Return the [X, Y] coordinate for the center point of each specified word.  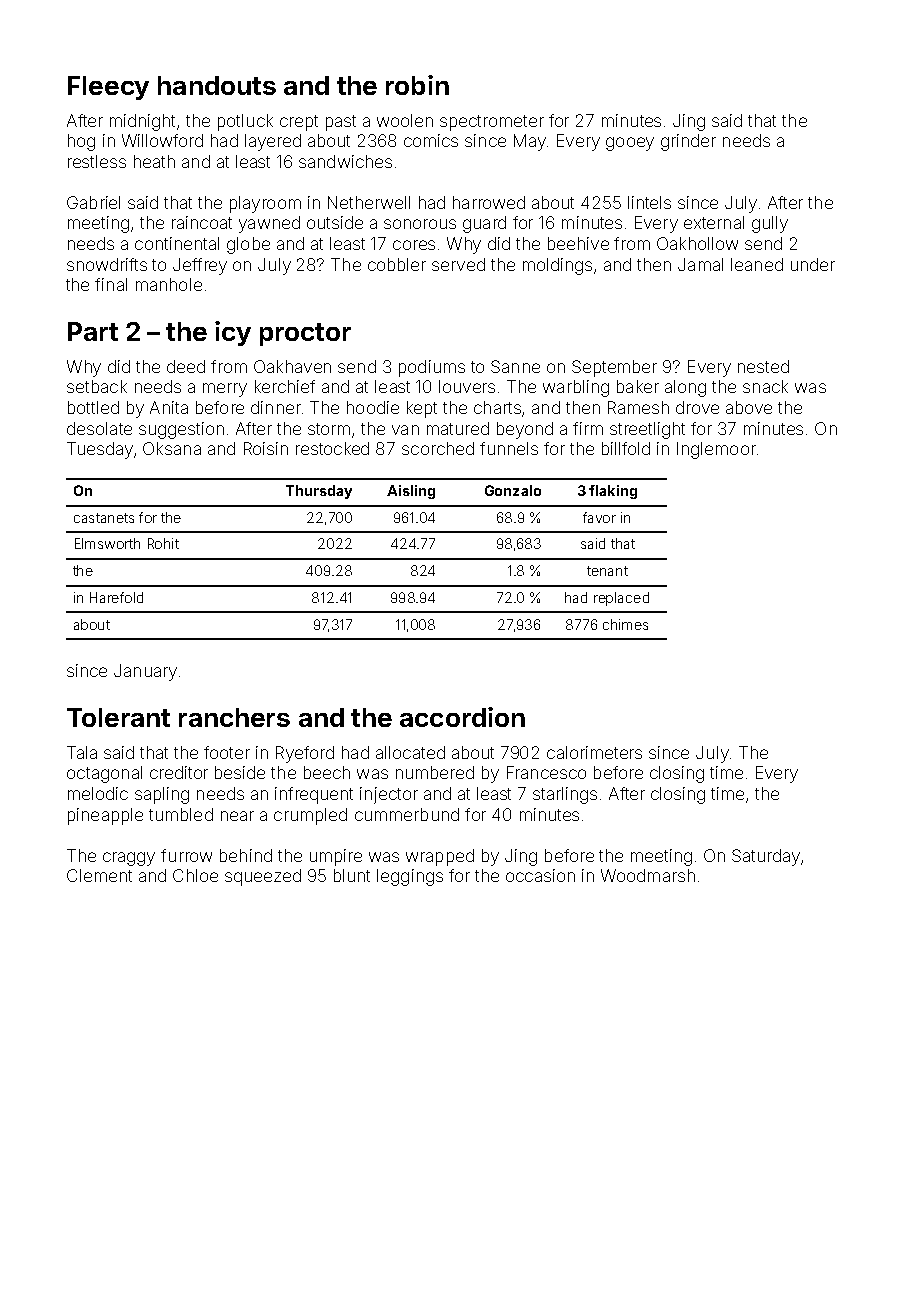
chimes [625, 624]
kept [422, 409]
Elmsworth [107, 543]
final [111, 284]
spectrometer [492, 123]
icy [233, 333]
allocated [410, 752]
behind [246, 855]
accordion [462, 717]
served [458, 264]
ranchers [234, 717]
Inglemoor [716, 450]
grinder [688, 142]
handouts [217, 85]
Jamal [700, 264]
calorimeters [594, 752]
